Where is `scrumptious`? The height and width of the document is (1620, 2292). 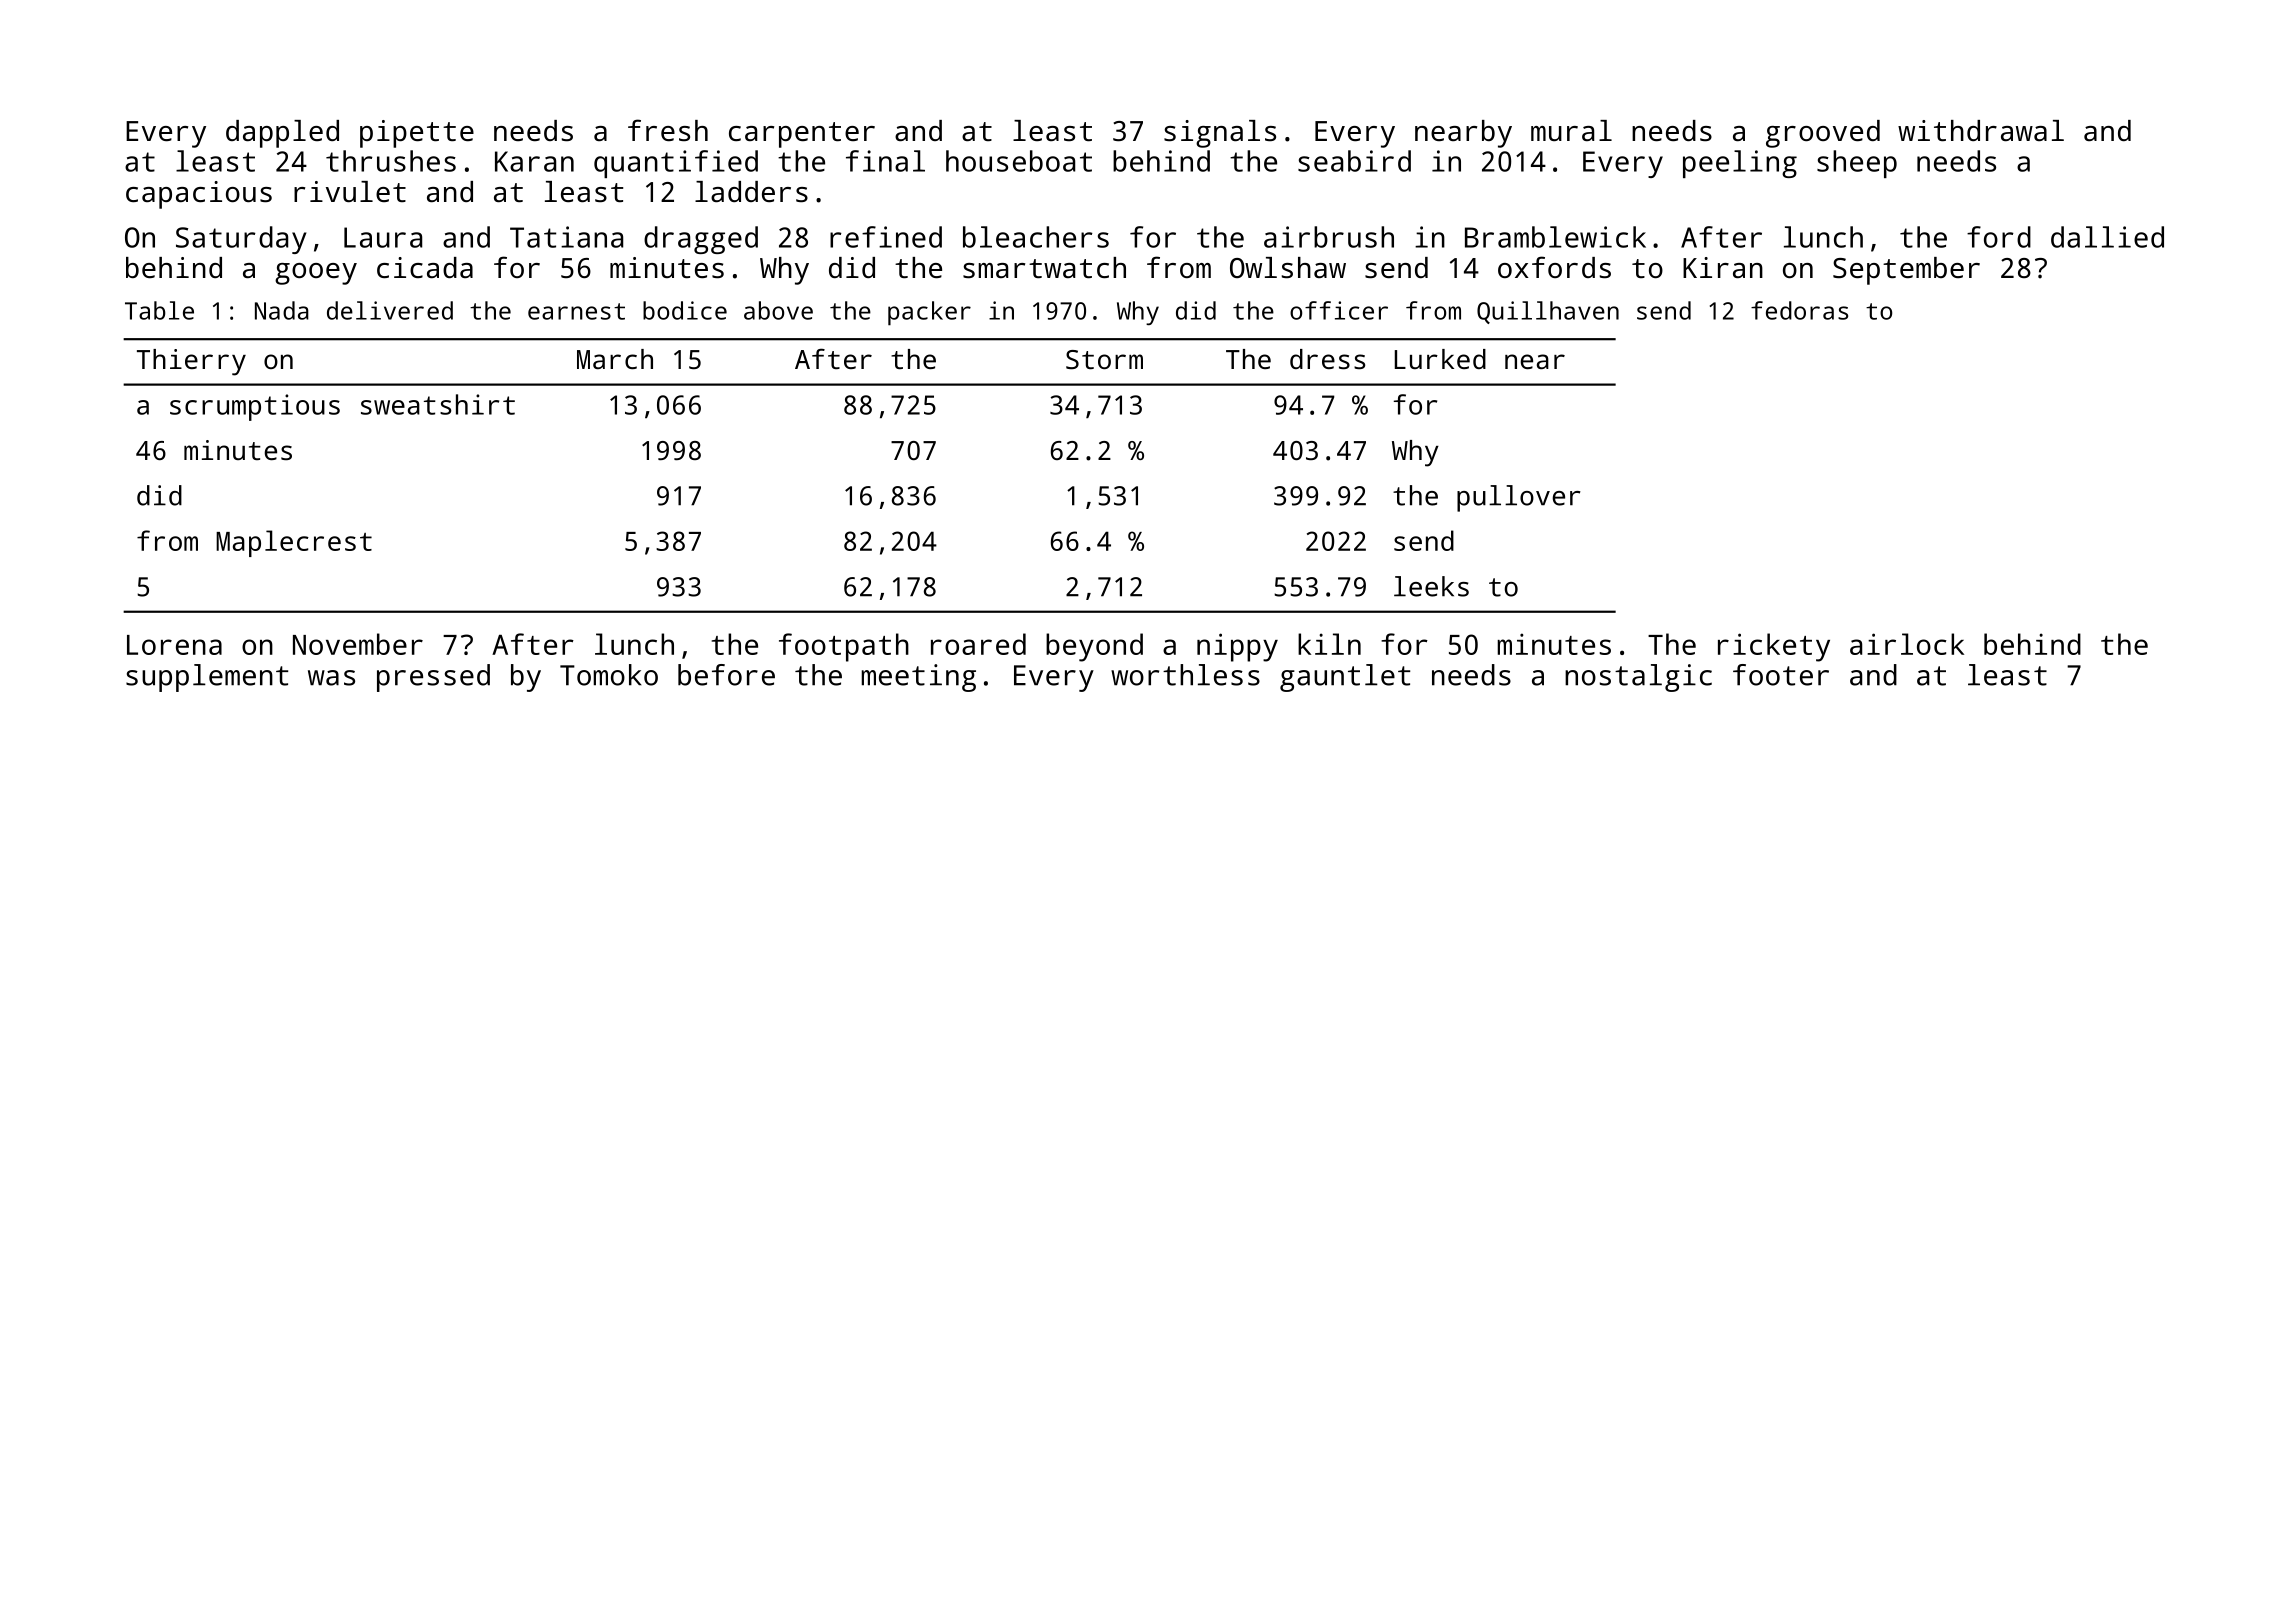
scrumptious is located at coordinates (255, 407).
